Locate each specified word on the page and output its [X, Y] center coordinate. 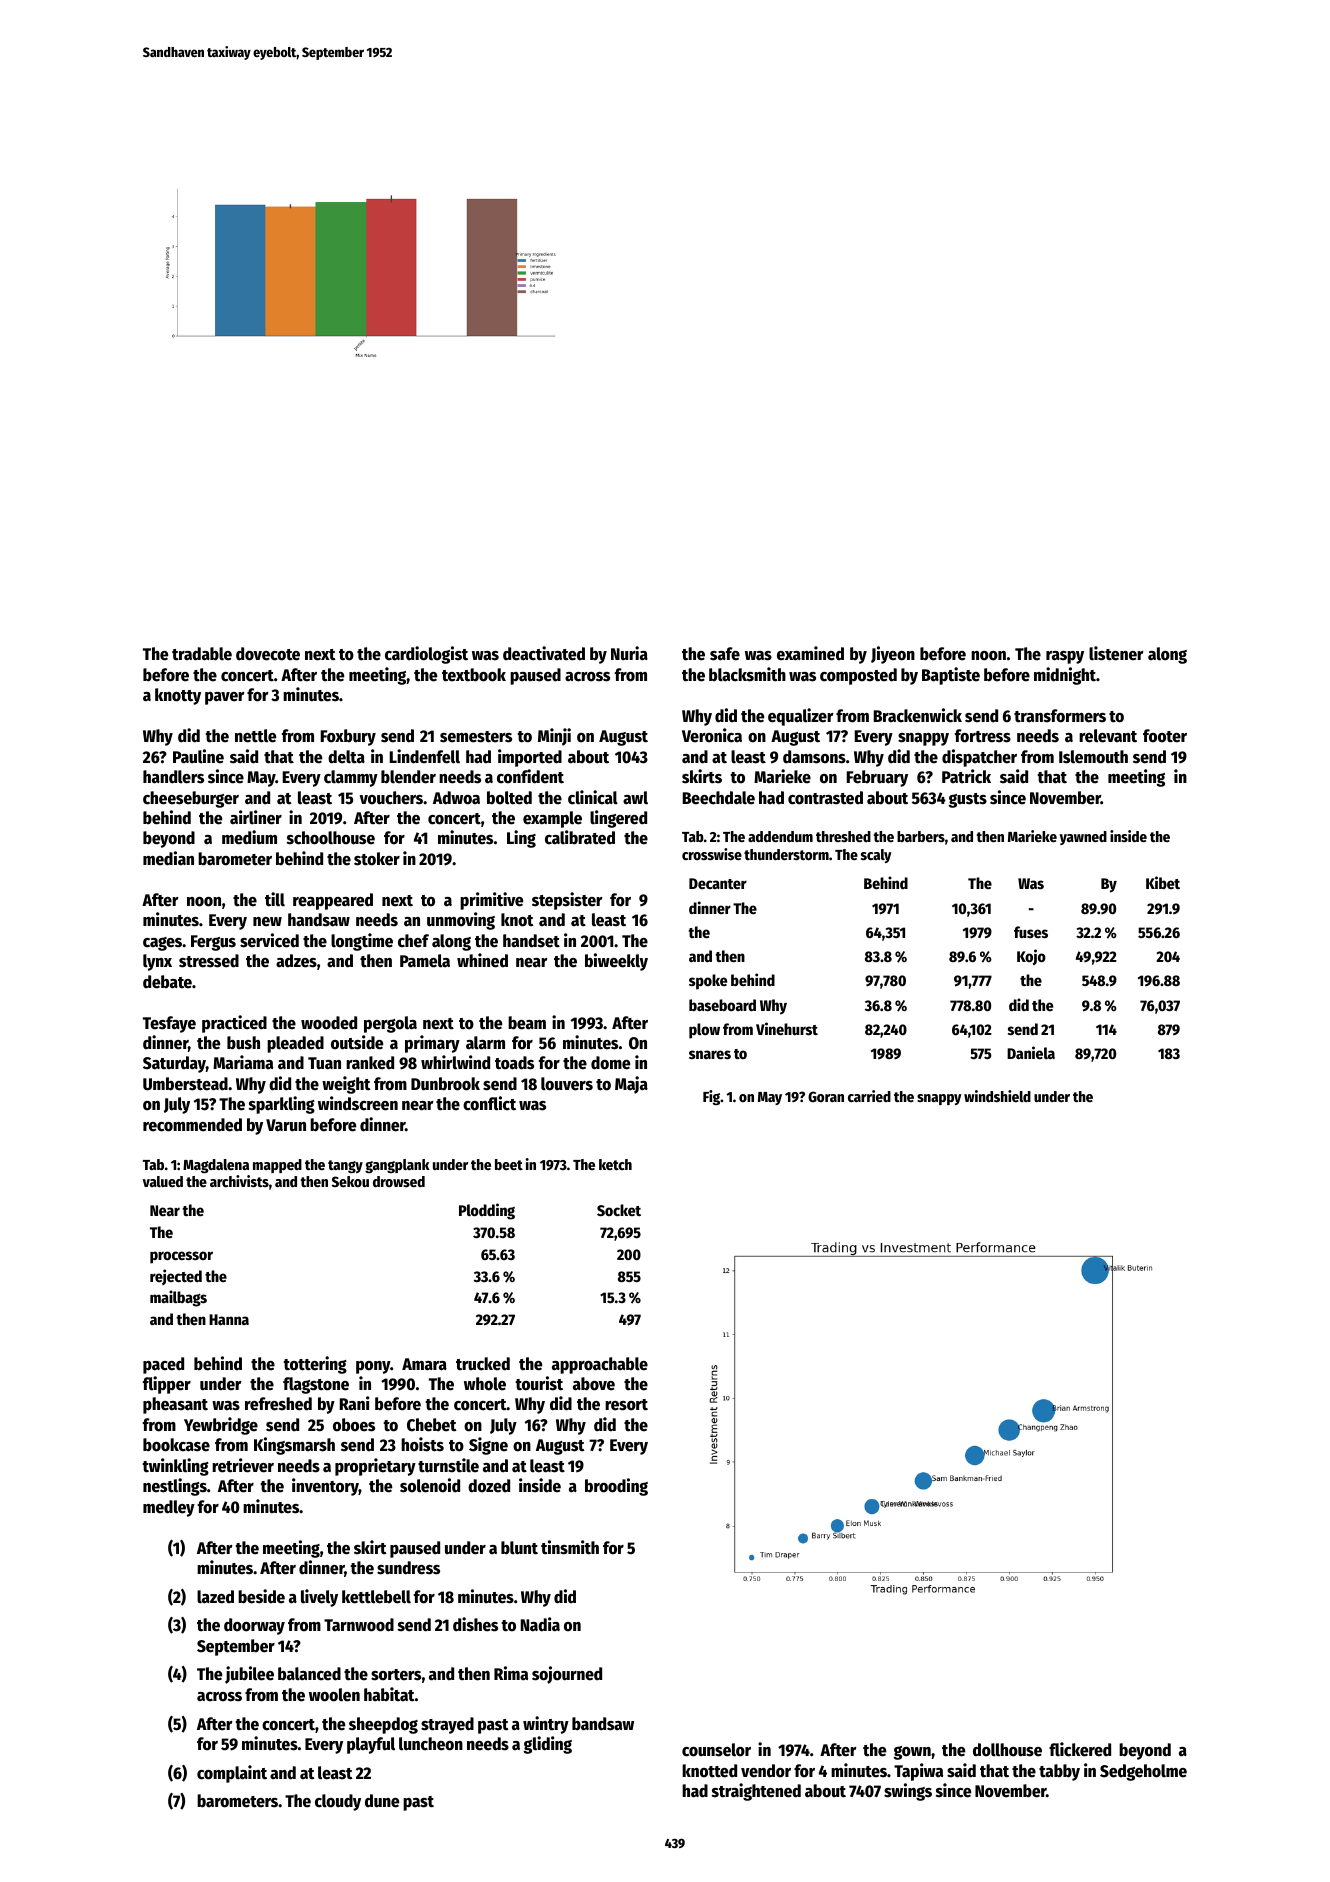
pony [373, 1367]
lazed [215, 1597]
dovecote [268, 654]
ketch [615, 1164]
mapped [277, 1166]
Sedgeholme [1143, 1772]
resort [626, 1405]
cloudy [338, 1802]
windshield [997, 1096]
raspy [1065, 657]
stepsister [567, 901]
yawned [1083, 838]
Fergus [213, 943]
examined [810, 653]
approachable [600, 1365]
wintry [546, 1725]
